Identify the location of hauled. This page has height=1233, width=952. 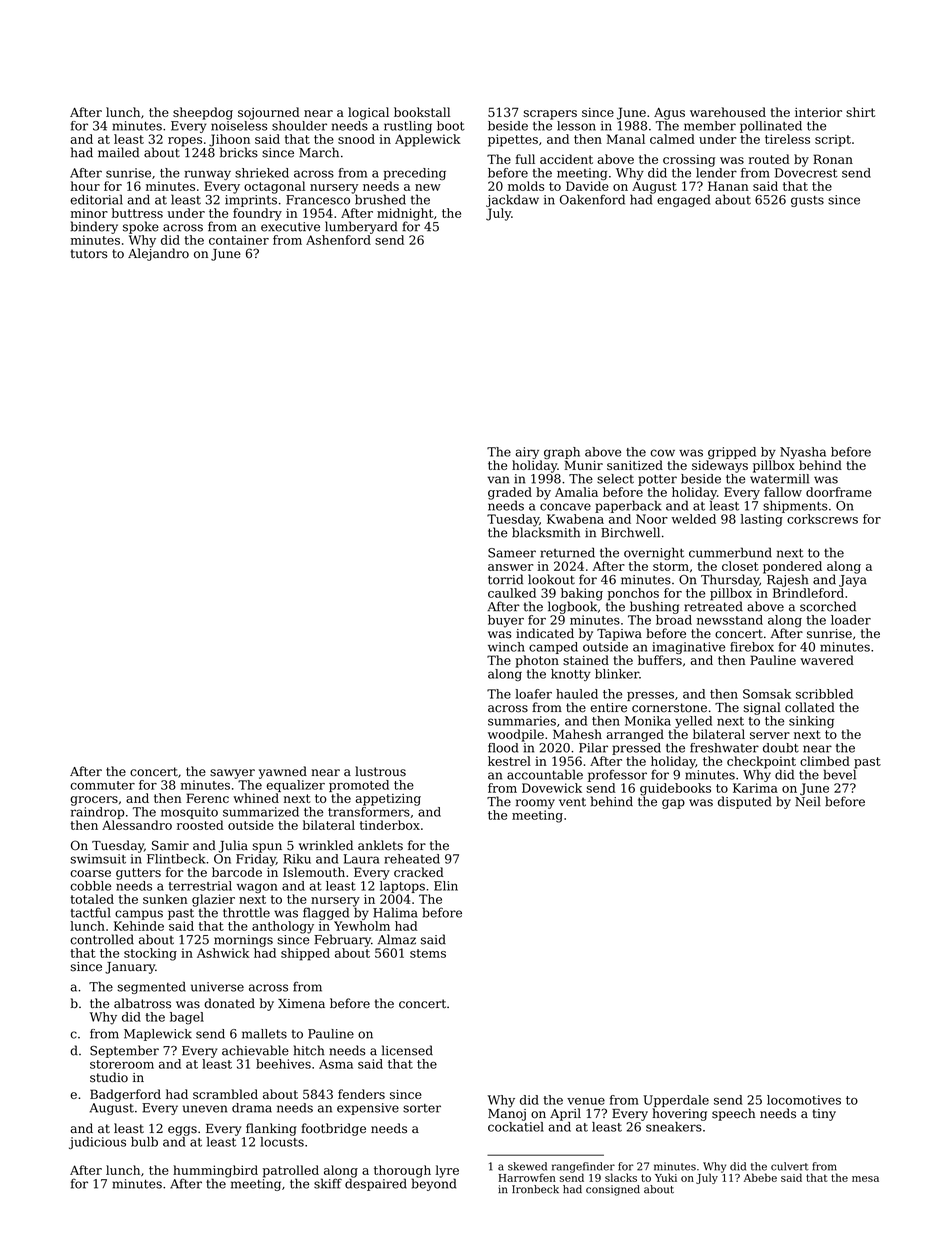
(577, 694).
